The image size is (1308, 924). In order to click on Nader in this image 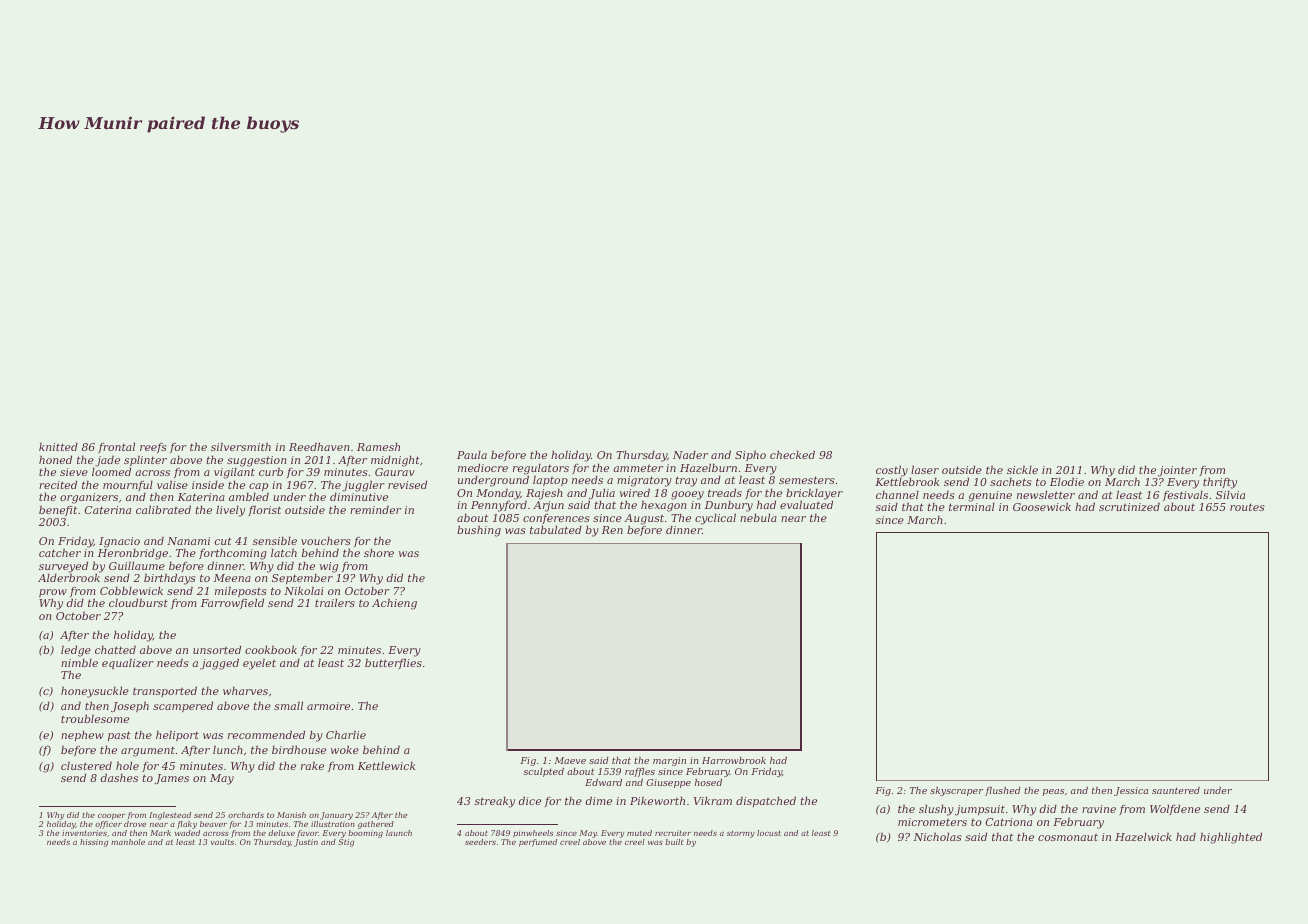, I will do `click(690, 454)`.
